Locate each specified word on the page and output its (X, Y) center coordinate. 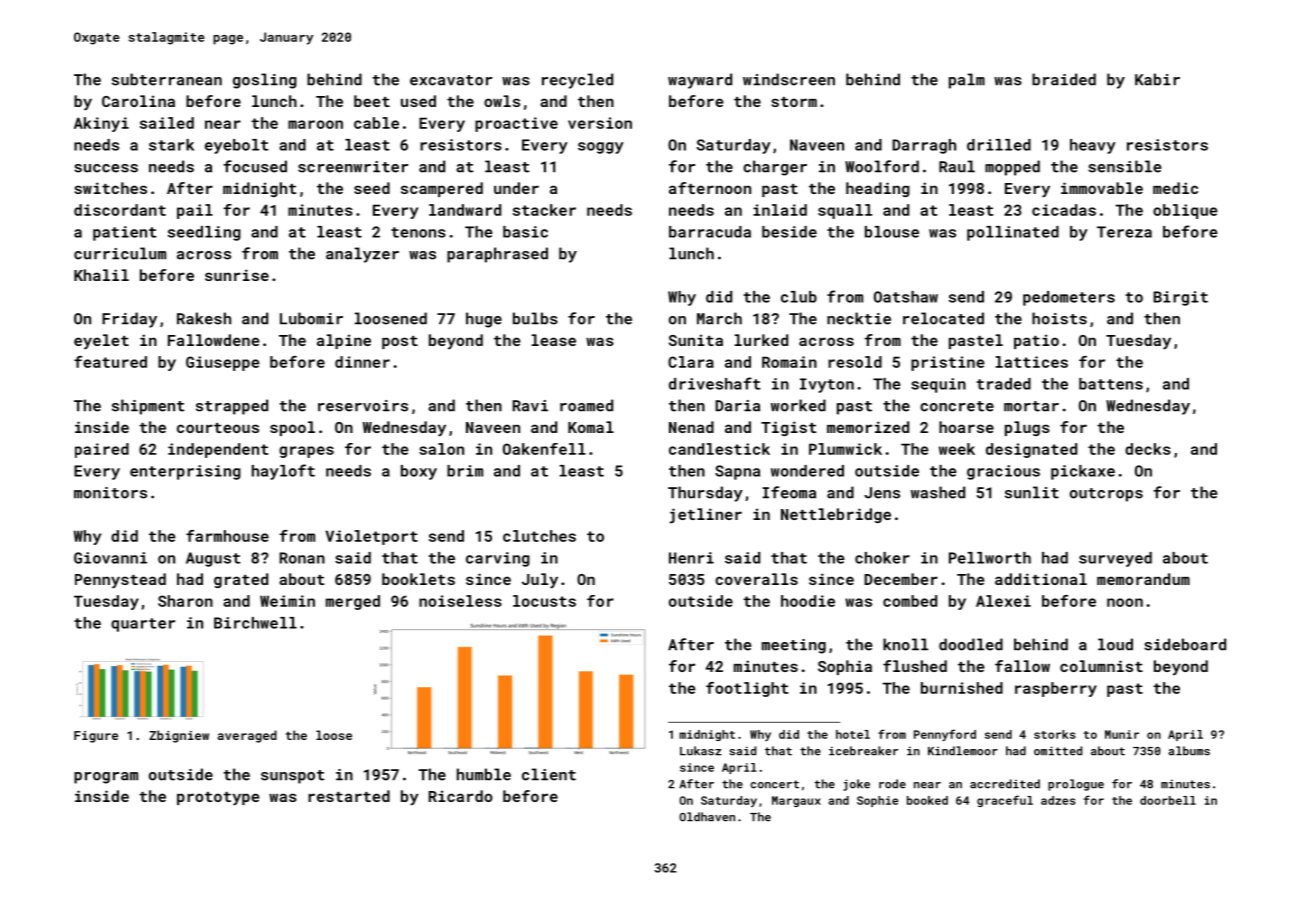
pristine (948, 363)
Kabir (1157, 79)
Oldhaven (707, 817)
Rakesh (204, 318)
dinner (362, 362)
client (549, 774)
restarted (349, 796)
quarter (143, 625)
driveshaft (715, 383)
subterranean (167, 79)
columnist (1101, 666)
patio (1036, 341)
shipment (148, 407)
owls (502, 101)
